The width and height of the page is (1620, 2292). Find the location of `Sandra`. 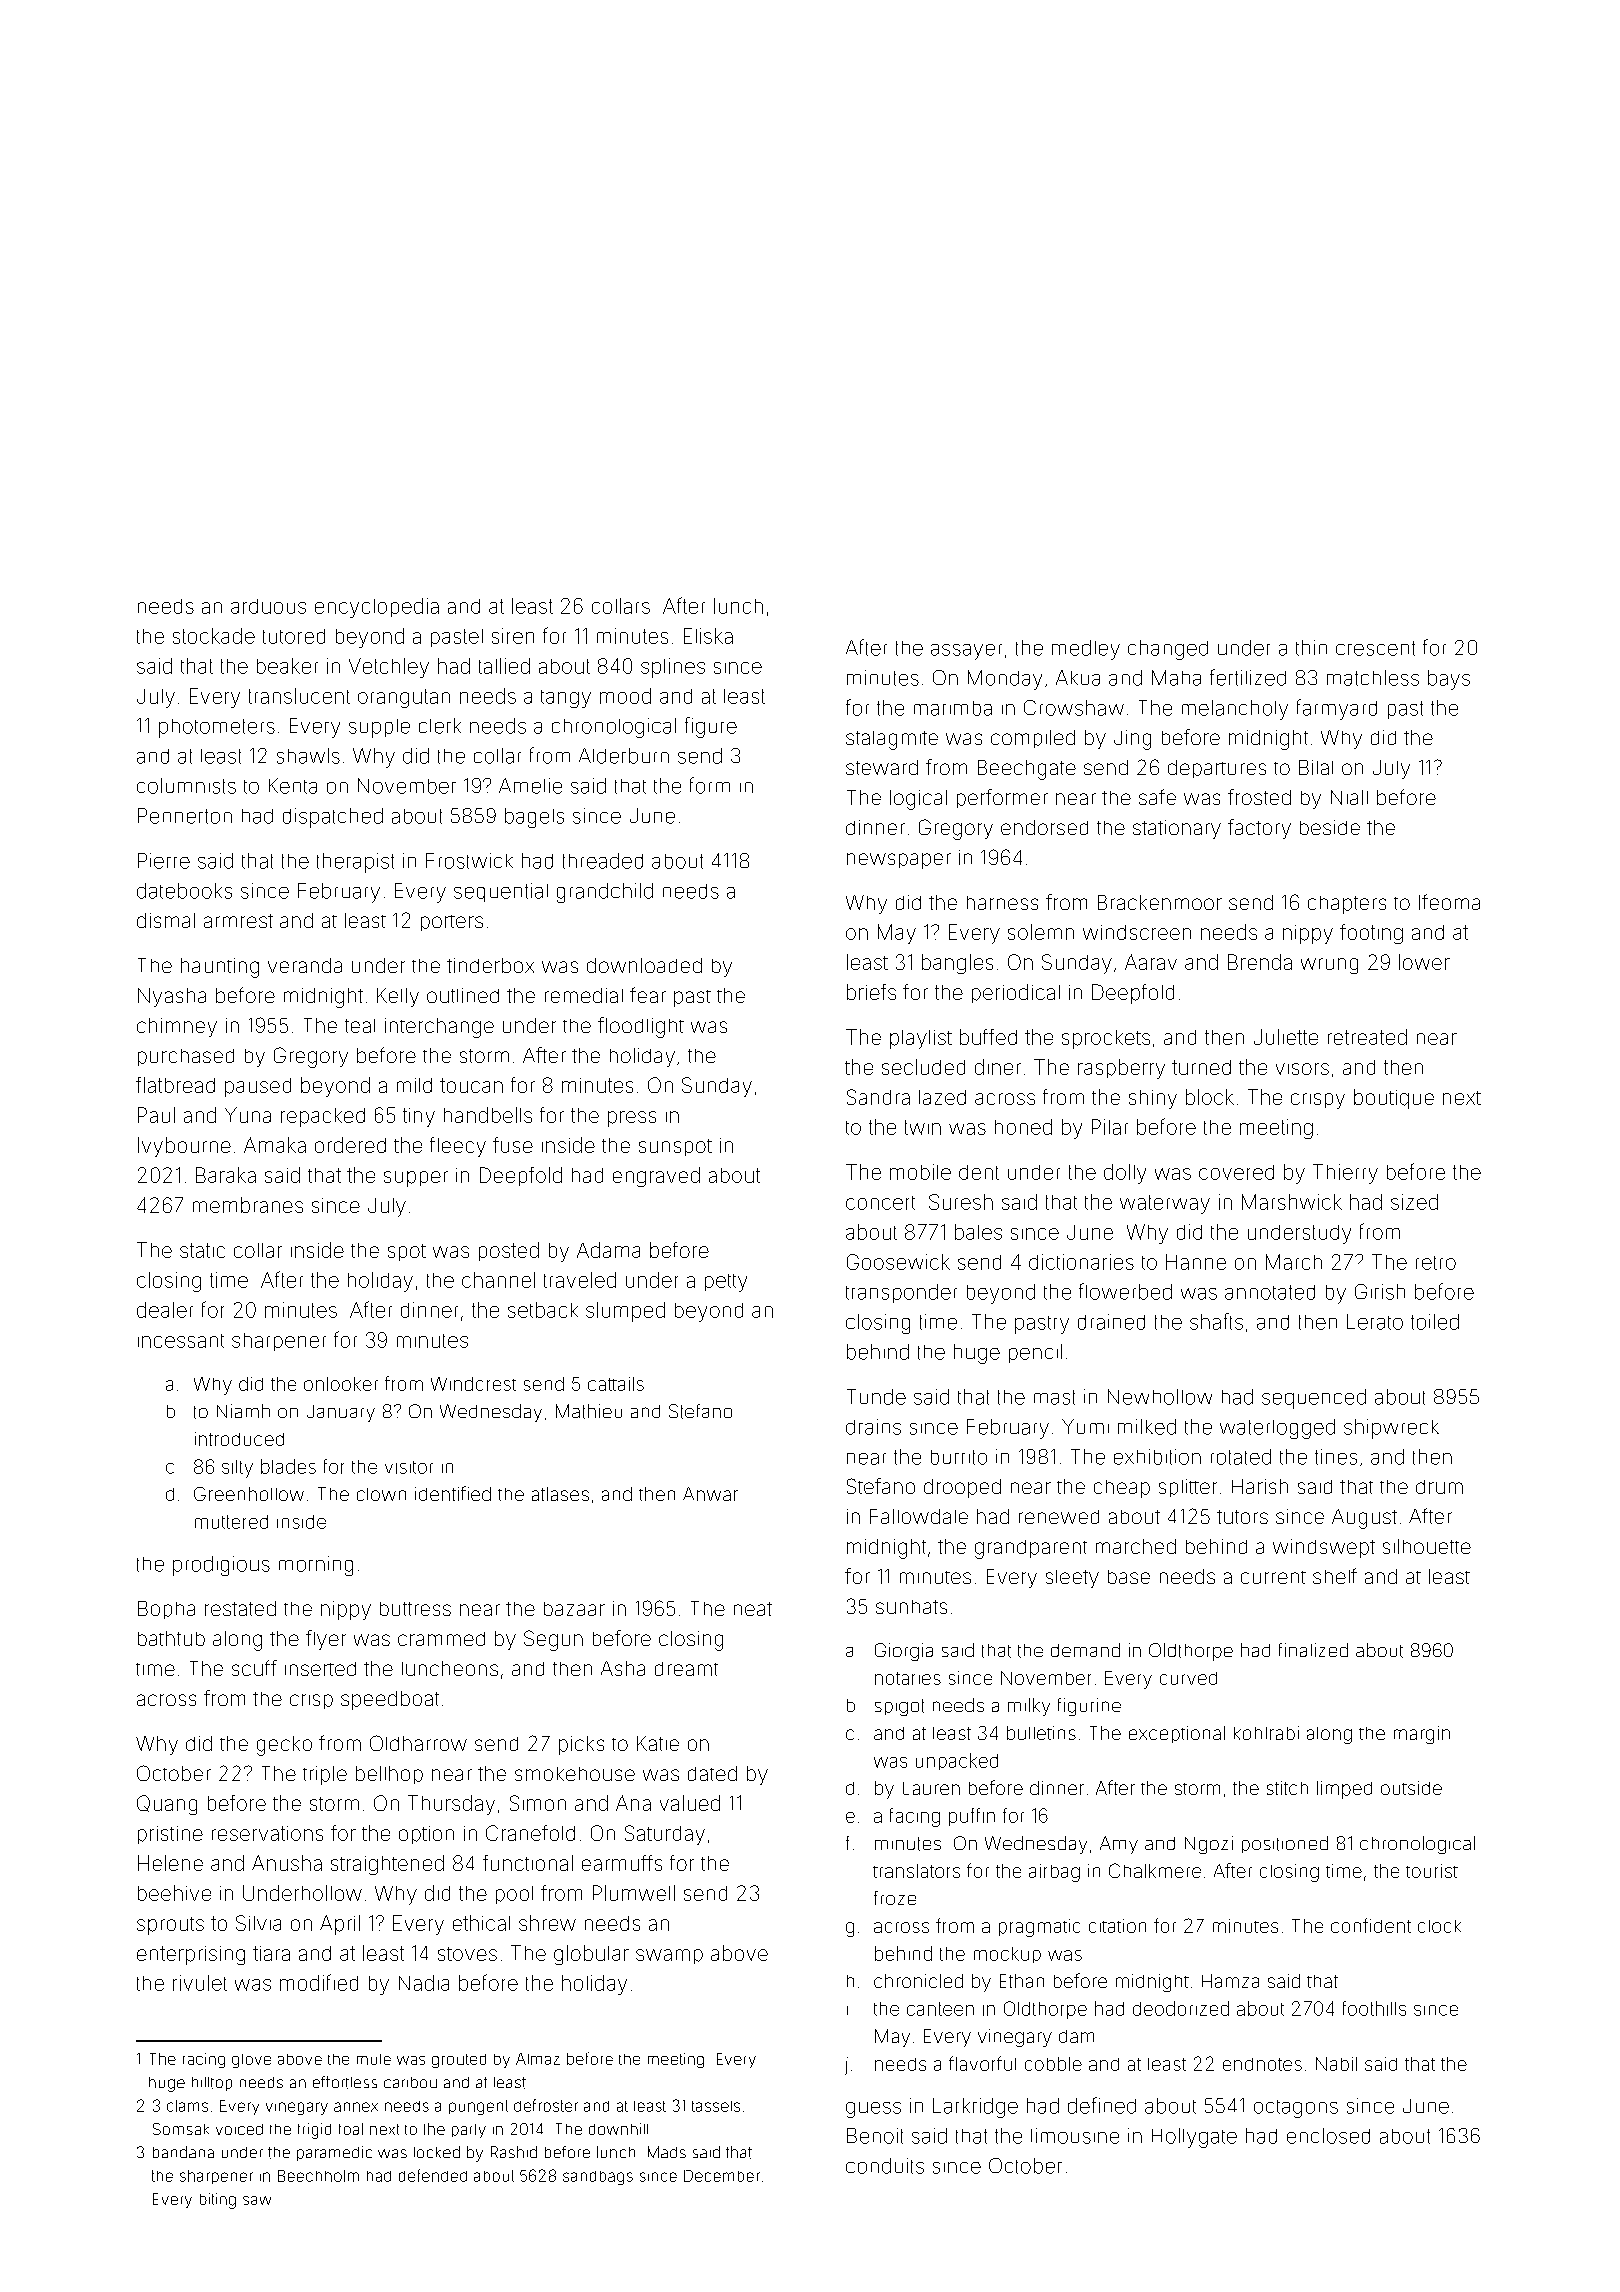

Sandra is located at coordinates (878, 1097).
